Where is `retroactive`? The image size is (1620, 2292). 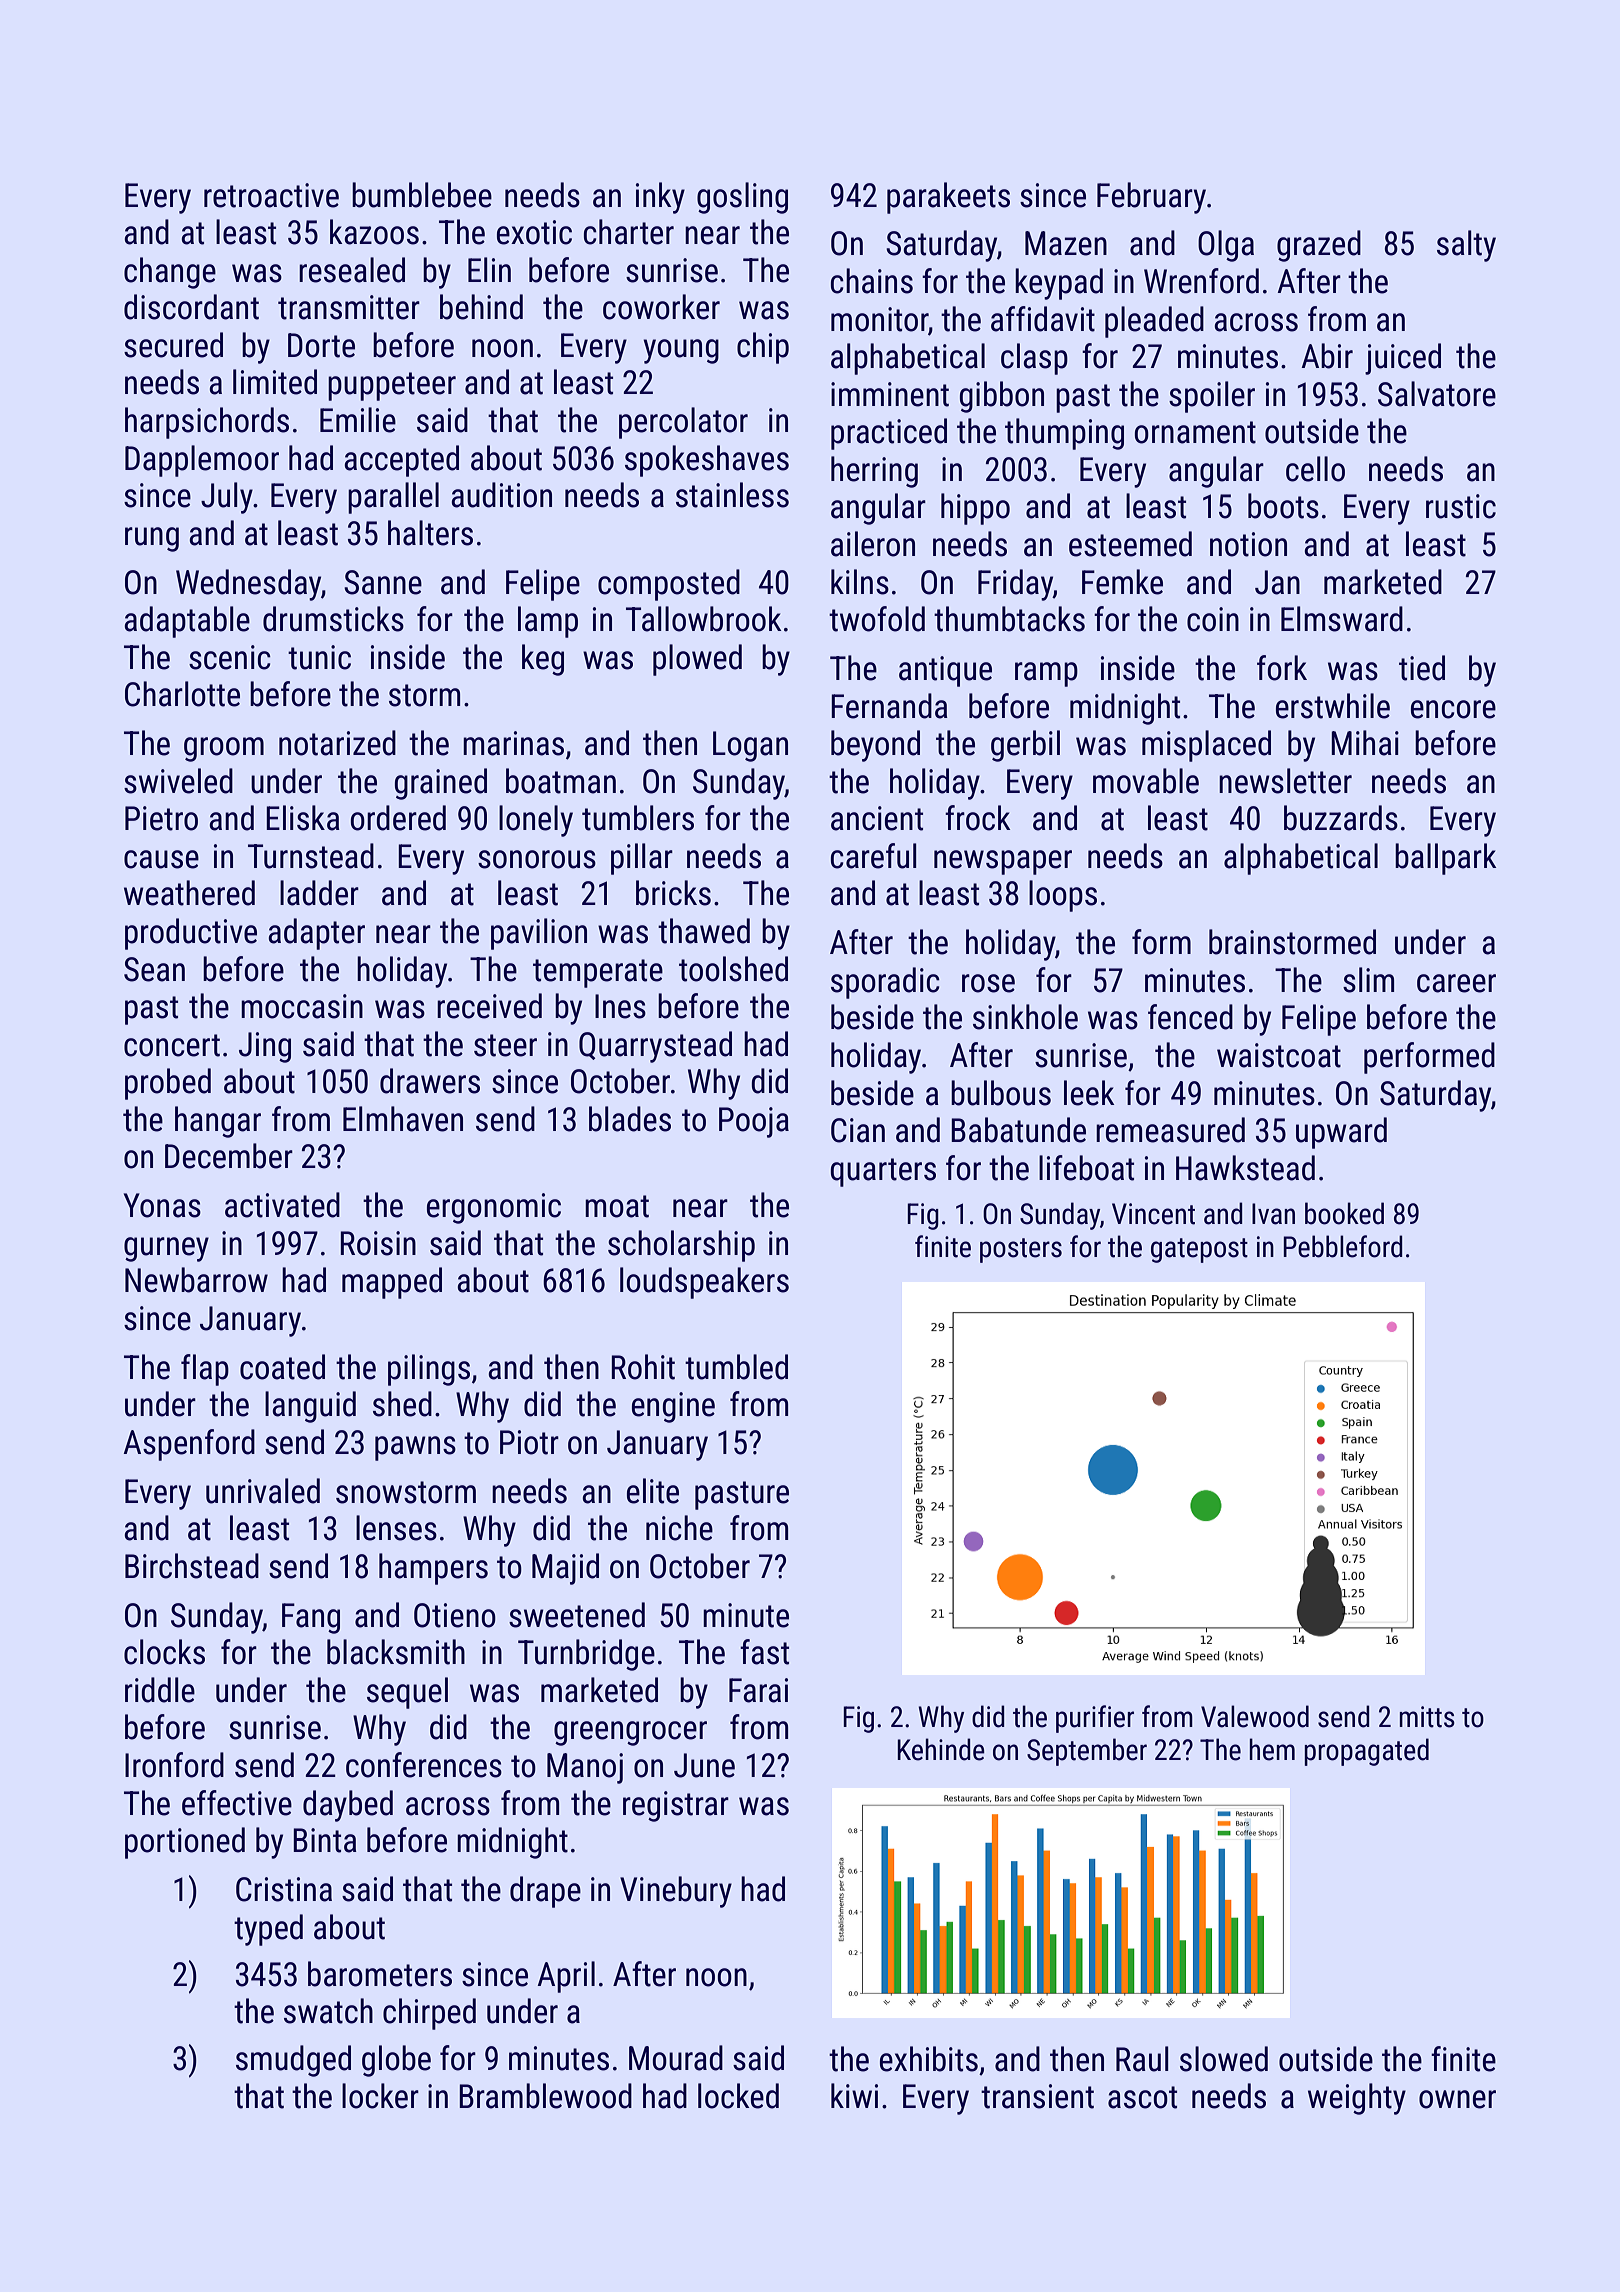
retroactive is located at coordinates (271, 195).
